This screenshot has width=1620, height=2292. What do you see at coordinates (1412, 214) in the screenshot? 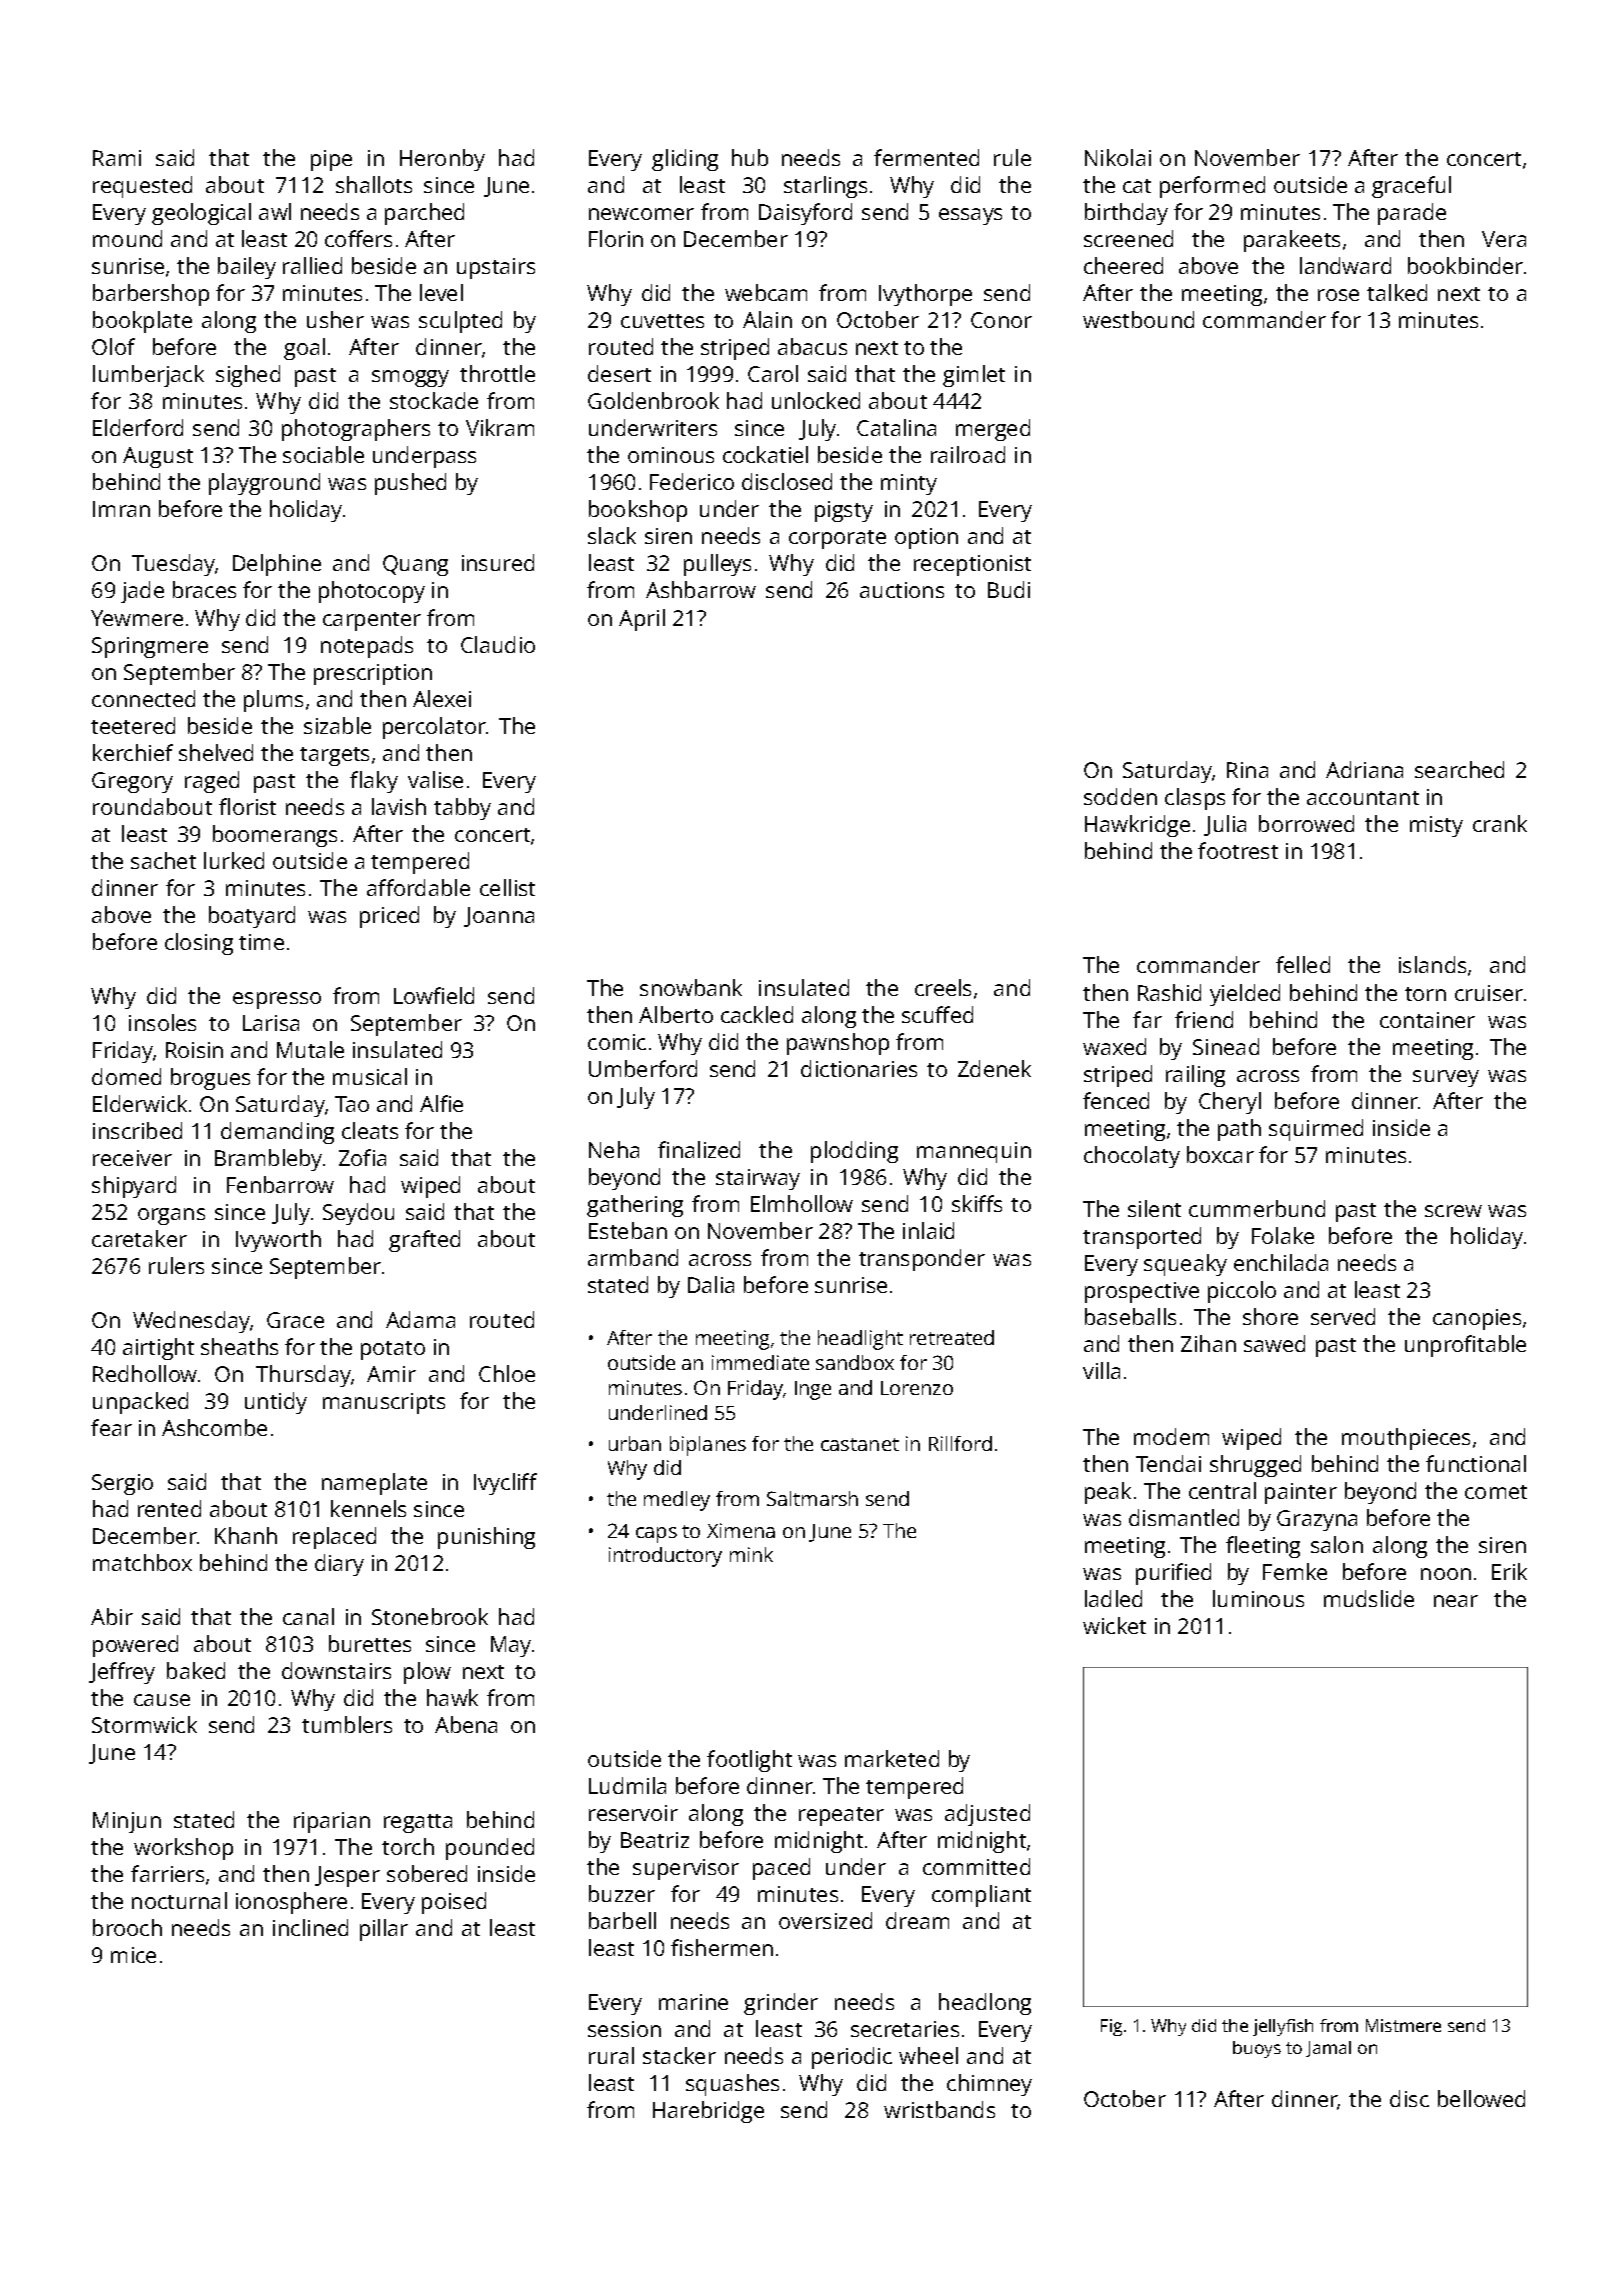
I see `parade` at bounding box center [1412, 214].
